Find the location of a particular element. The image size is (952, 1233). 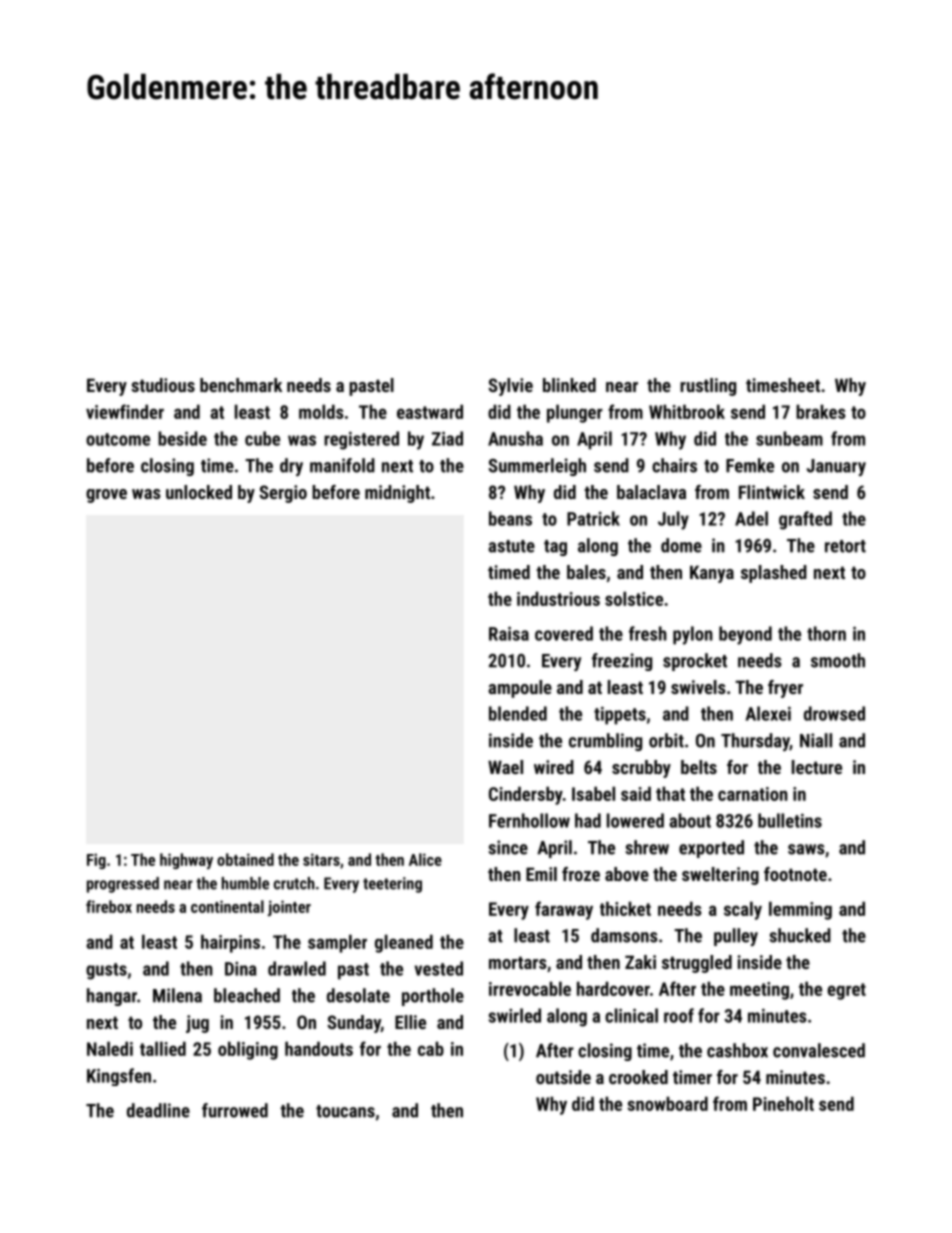

dome is located at coordinates (681, 545).
